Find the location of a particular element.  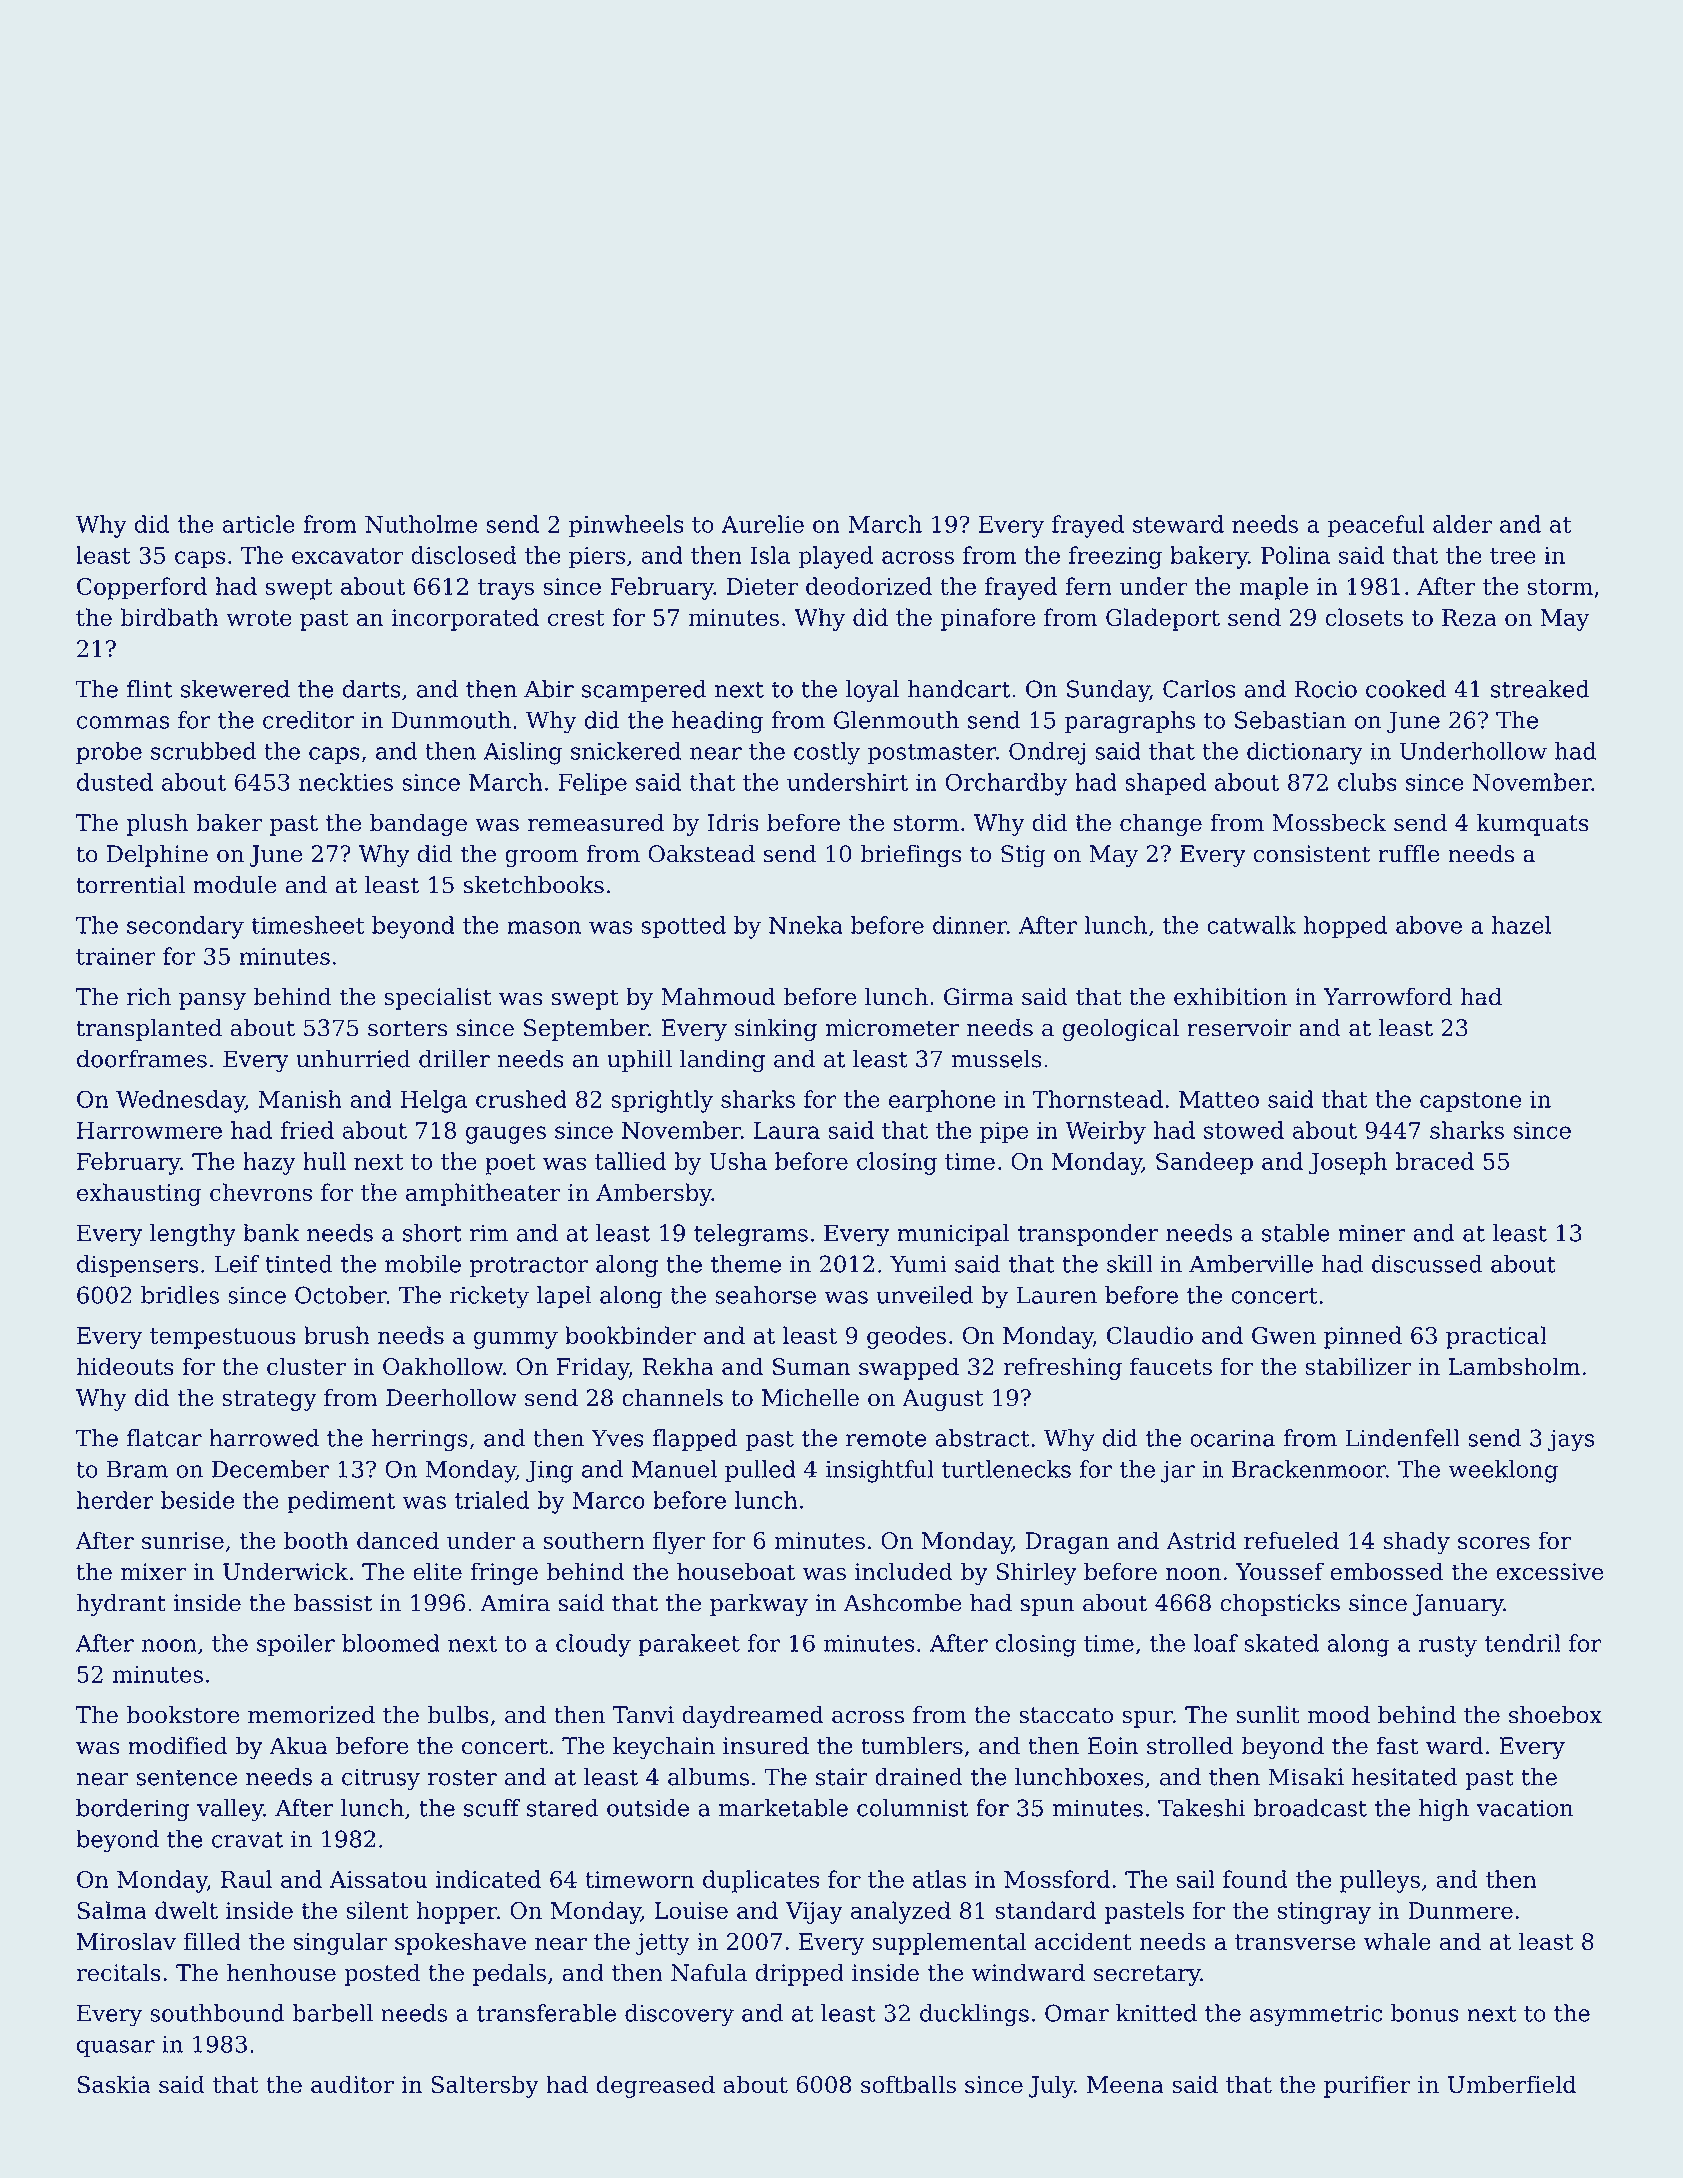

posted is located at coordinates (382, 1974).
